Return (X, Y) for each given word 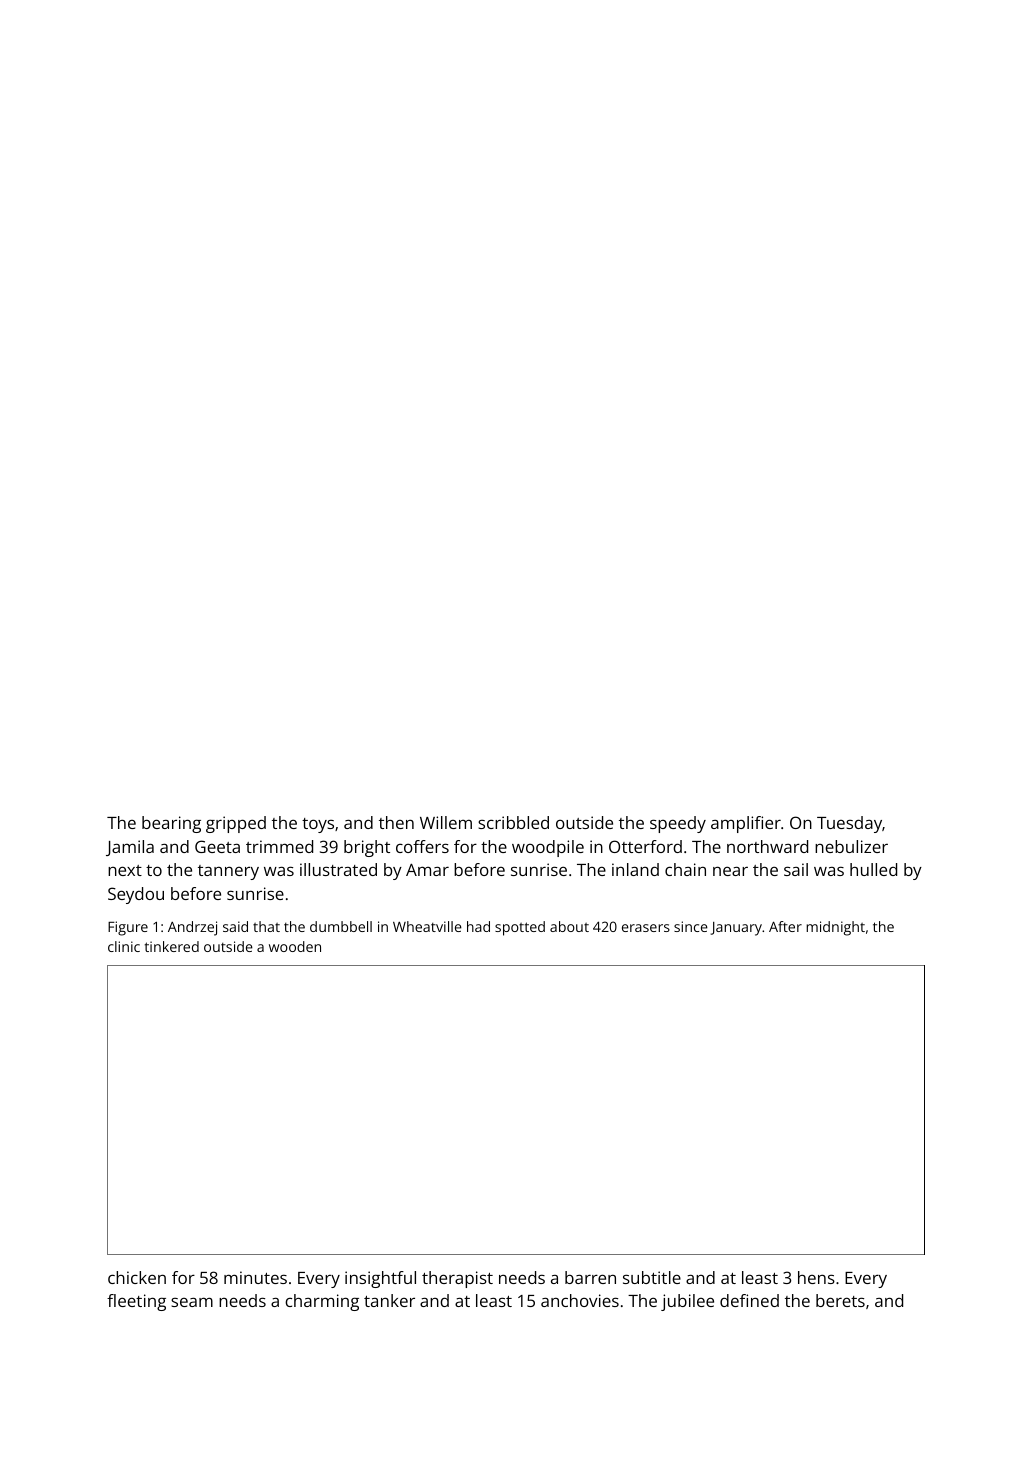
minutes (255, 1277)
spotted (520, 928)
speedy (678, 824)
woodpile (548, 848)
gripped (236, 824)
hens (816, 1277)
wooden (295, 946)
